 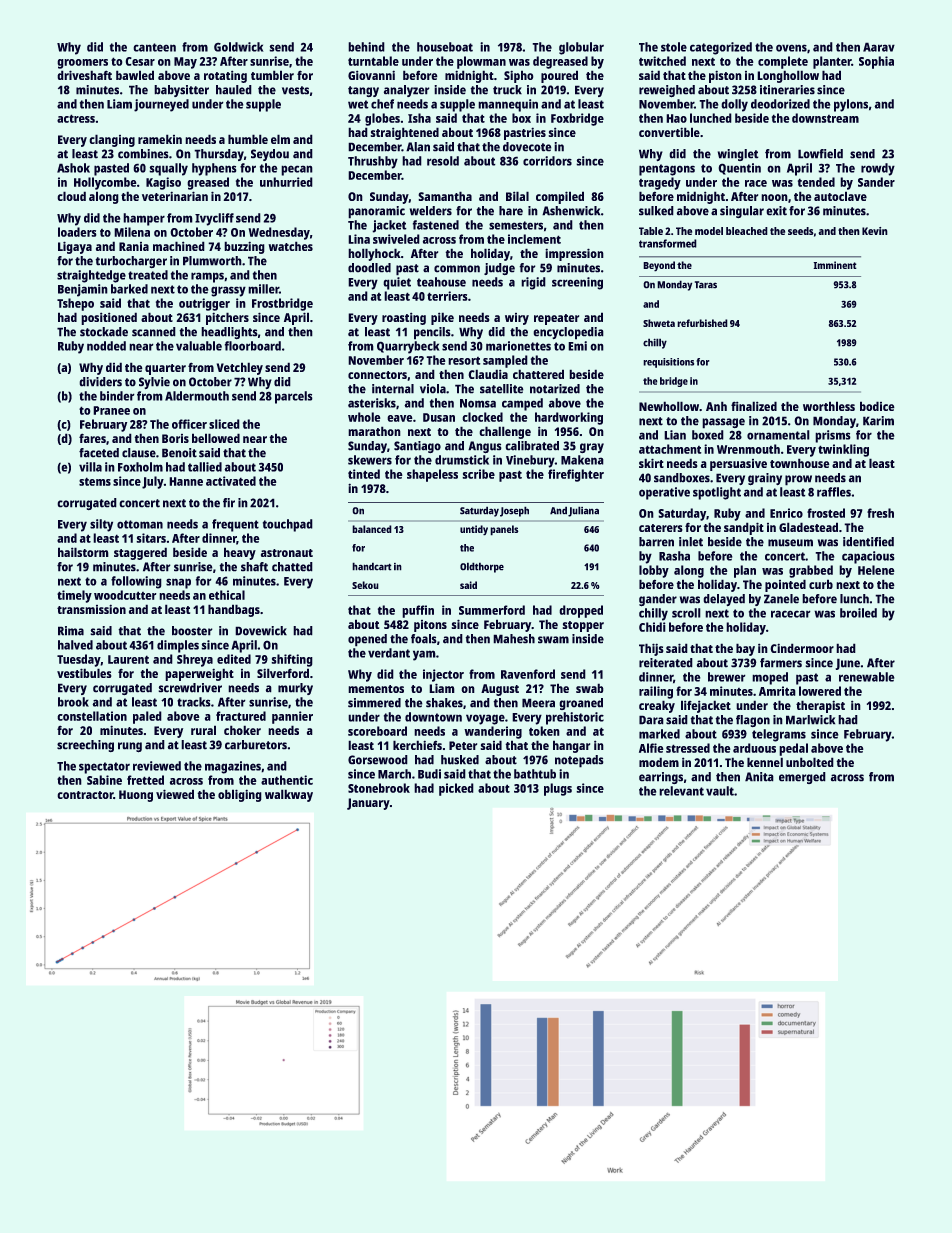 What do you see at coordinates (194, 702) in the page?
I see `tracks` at bounding box center [194, 702].
